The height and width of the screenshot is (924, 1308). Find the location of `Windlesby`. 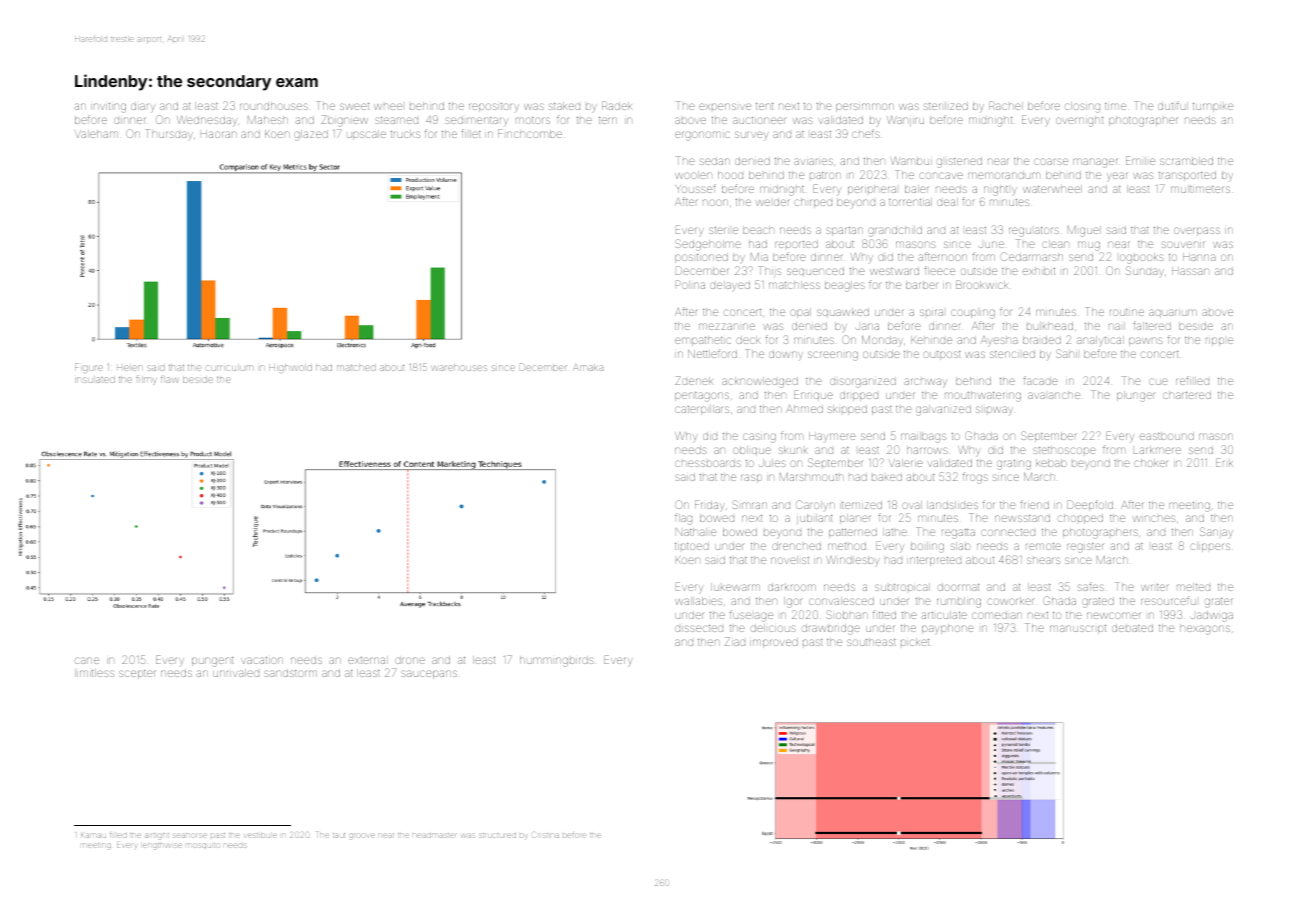

Windlesby is located at coordinates (853, 561).
